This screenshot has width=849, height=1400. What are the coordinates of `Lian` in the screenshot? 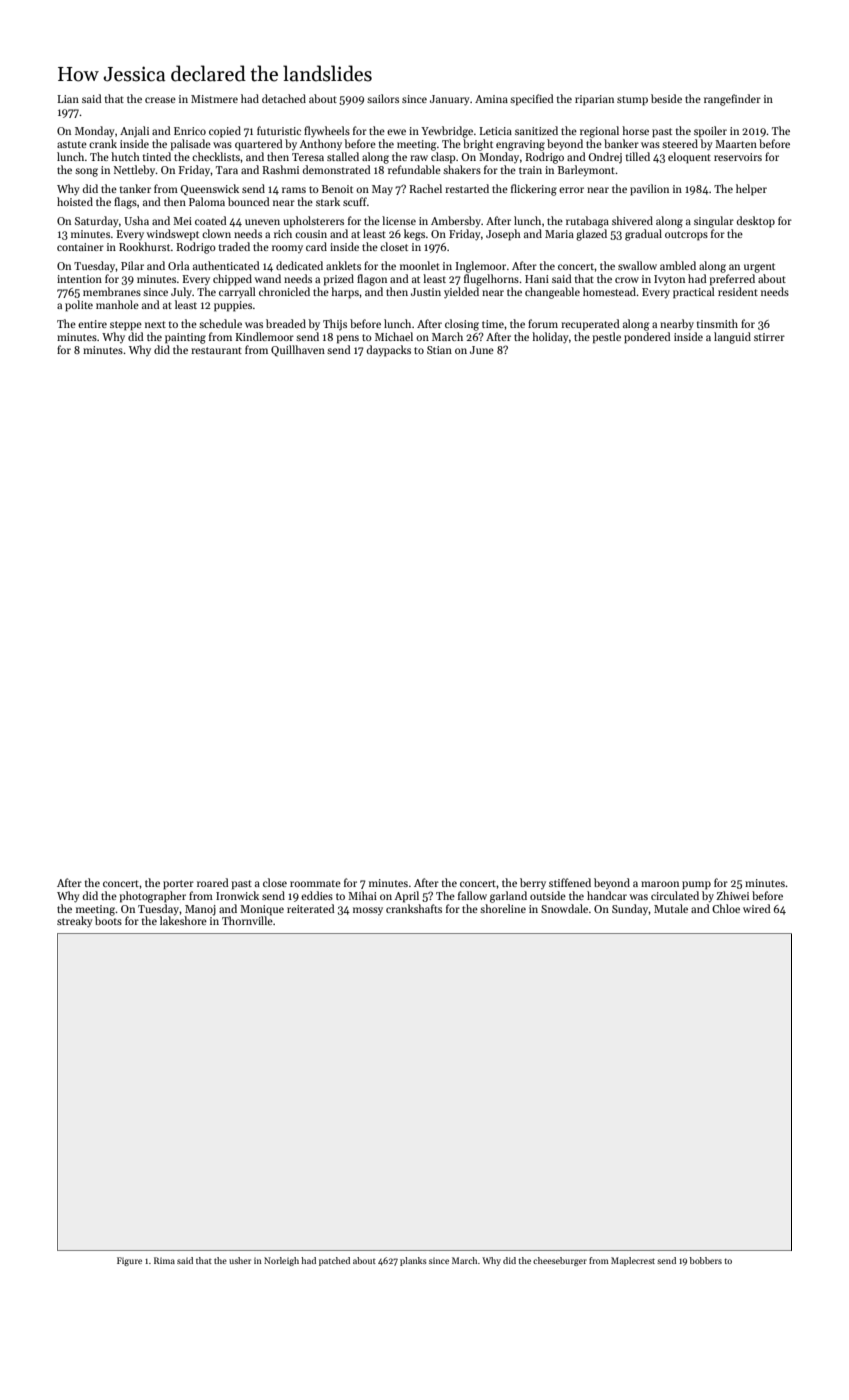 It's located at (68, 99).
